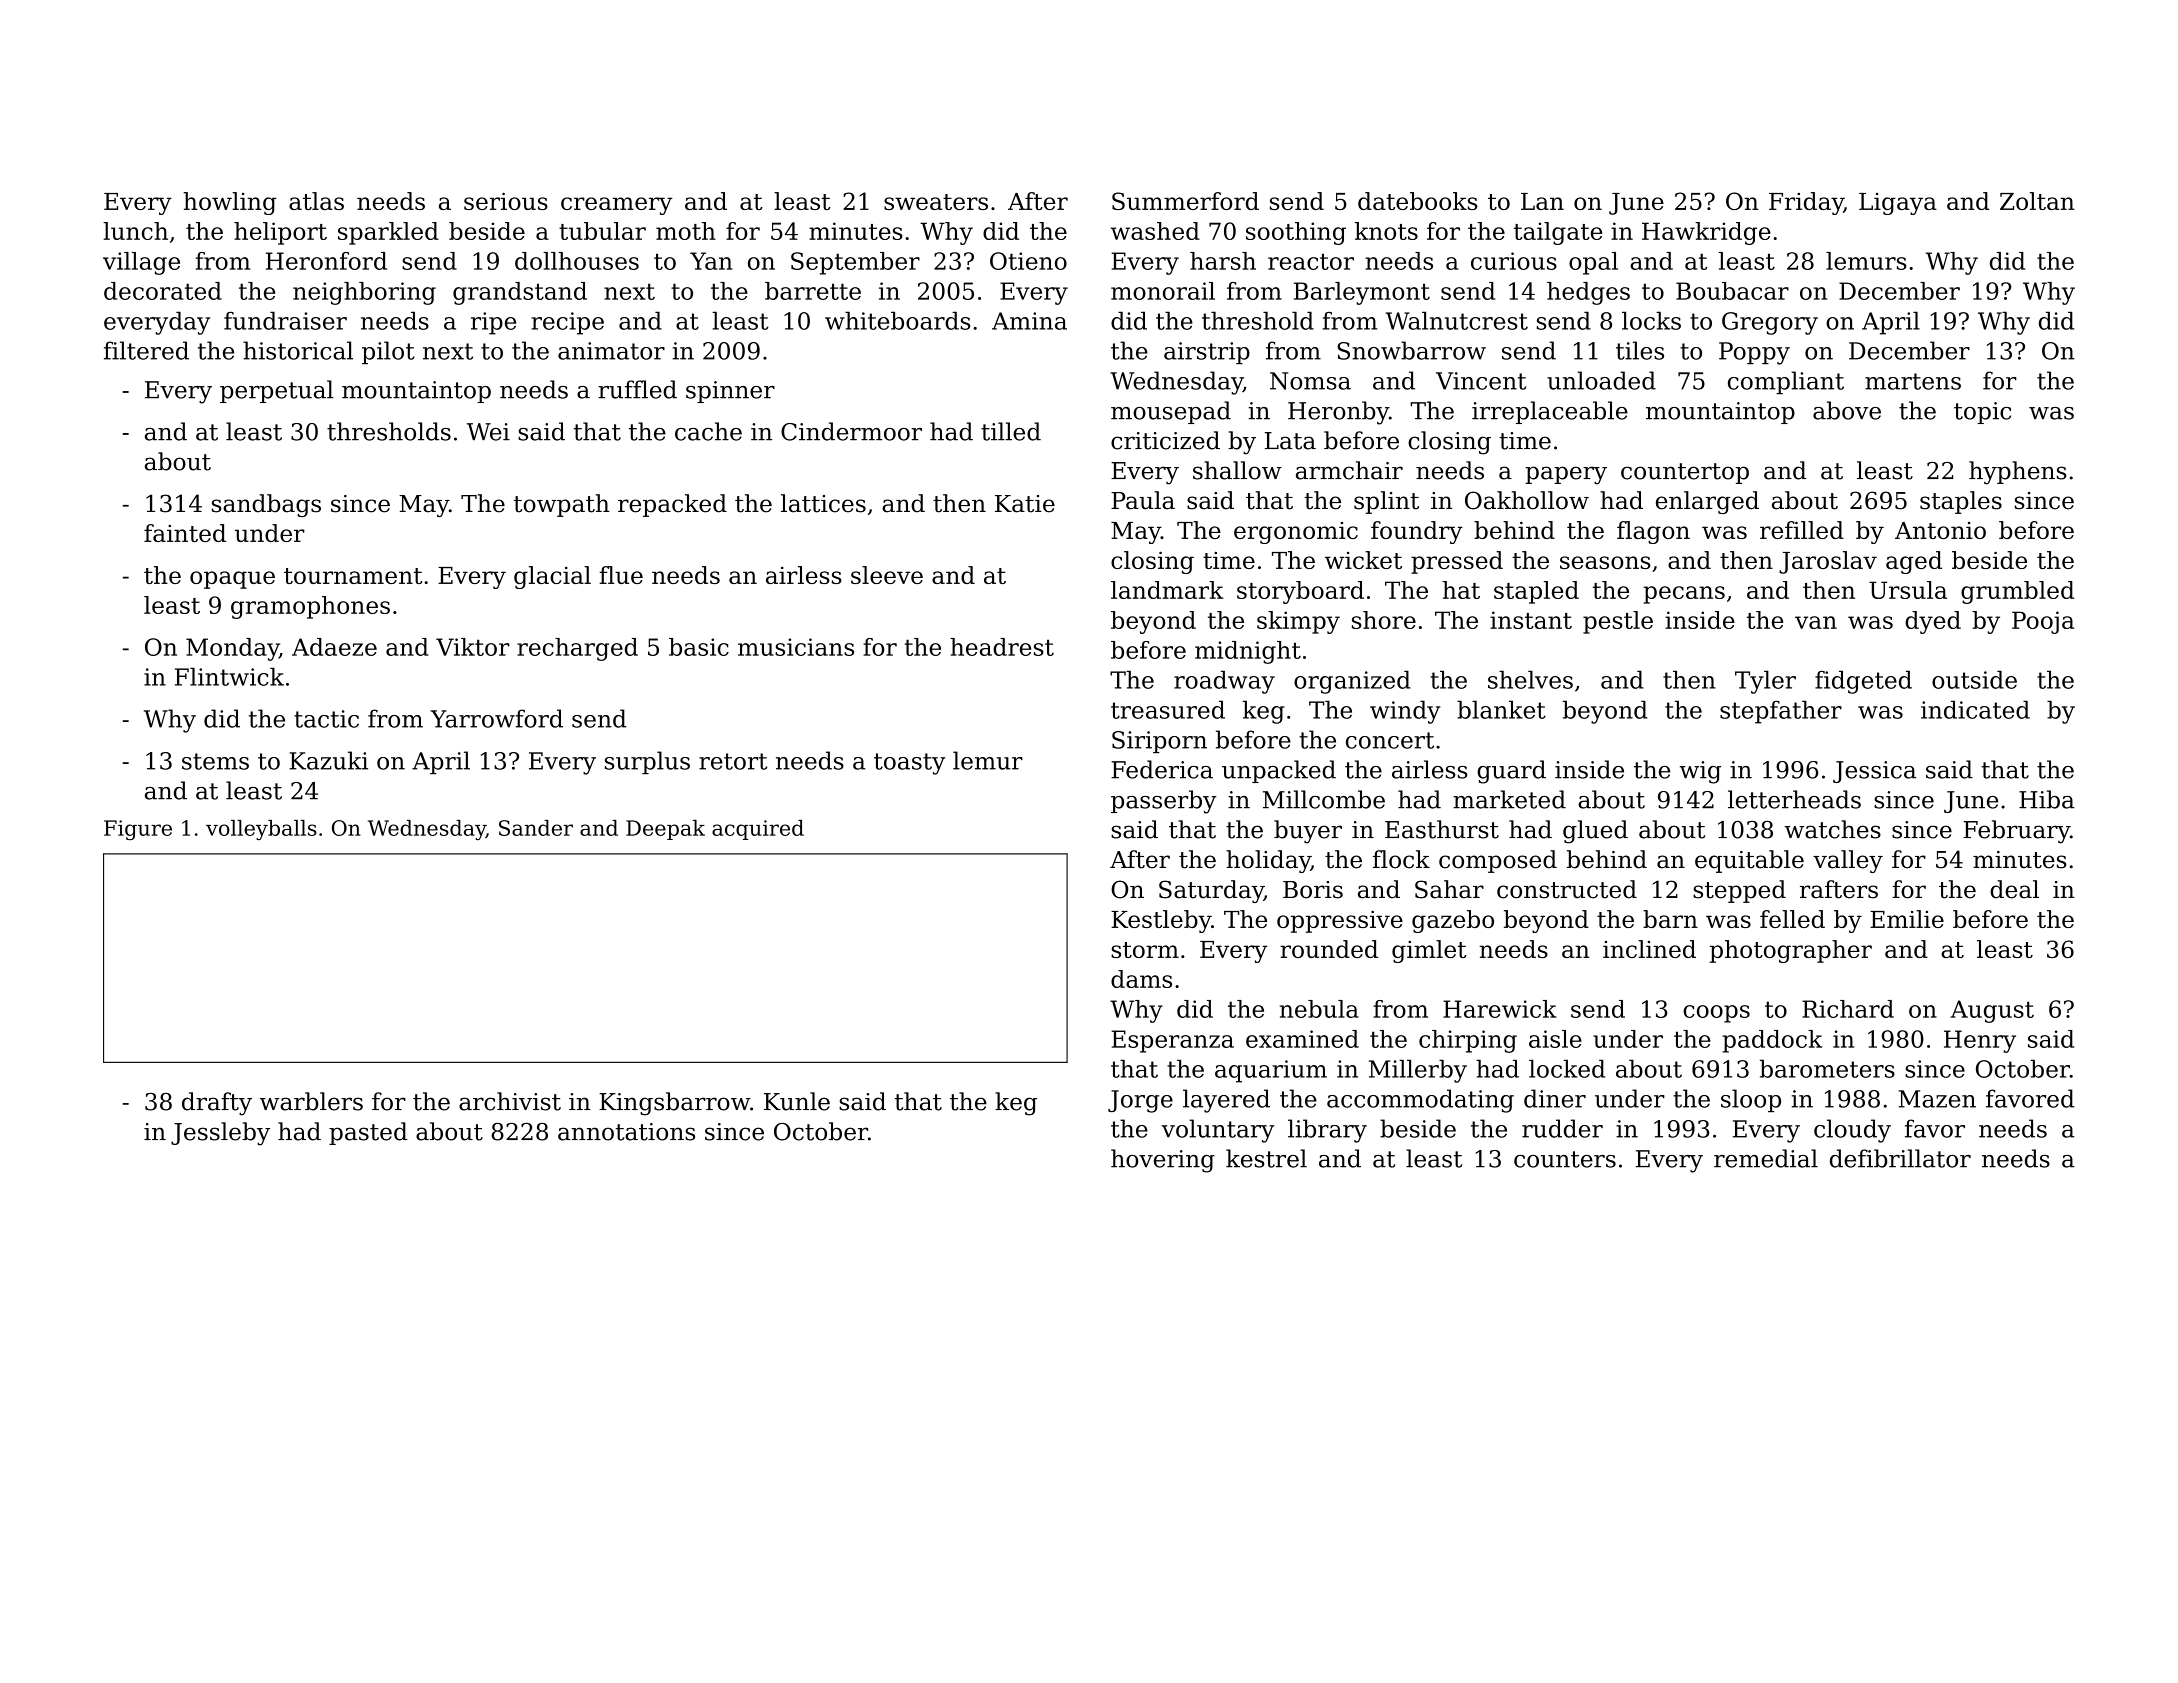  I want to click on voluntary, so click(1218, 1131).
